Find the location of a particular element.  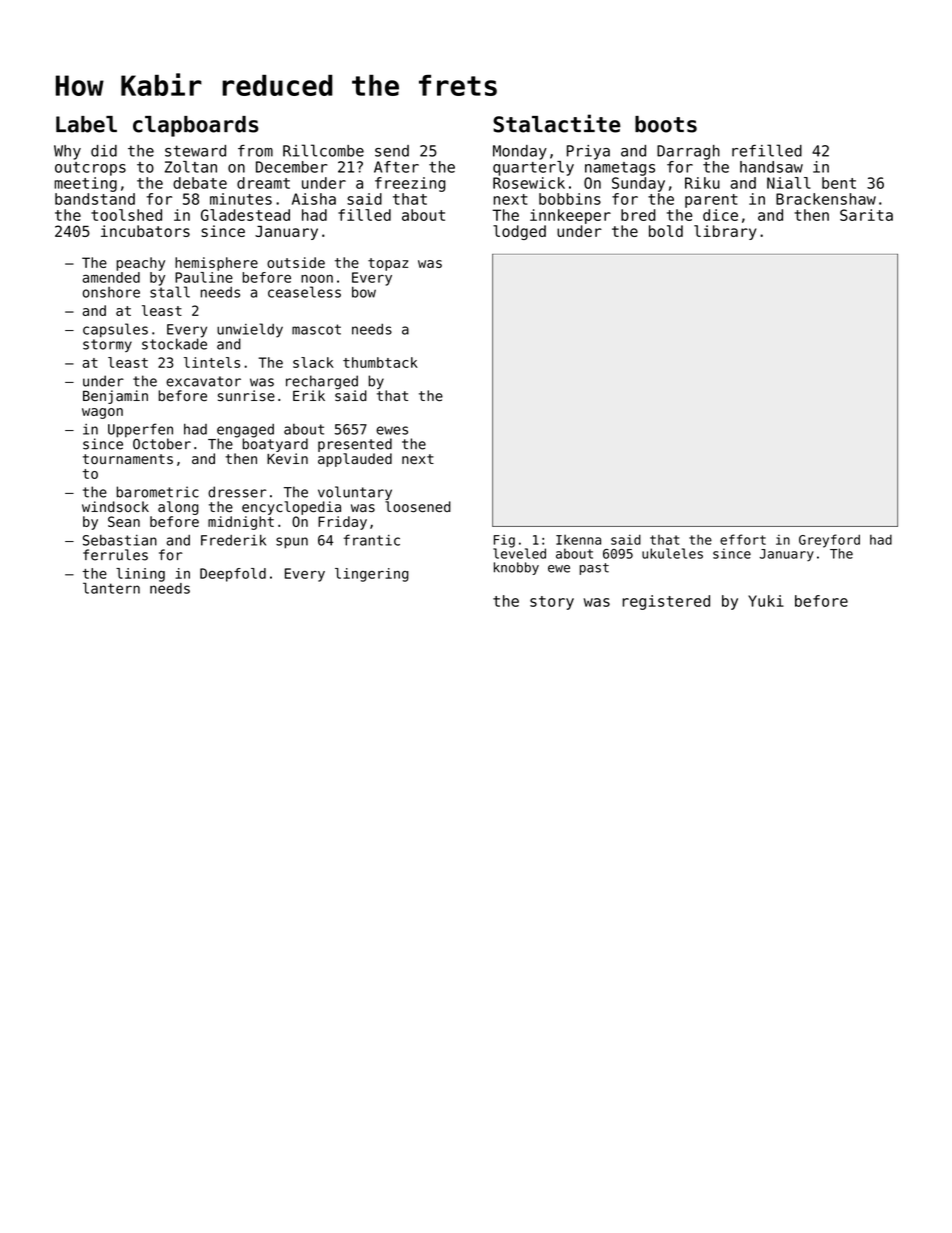

midnight is located at coordinates (241, 523).
